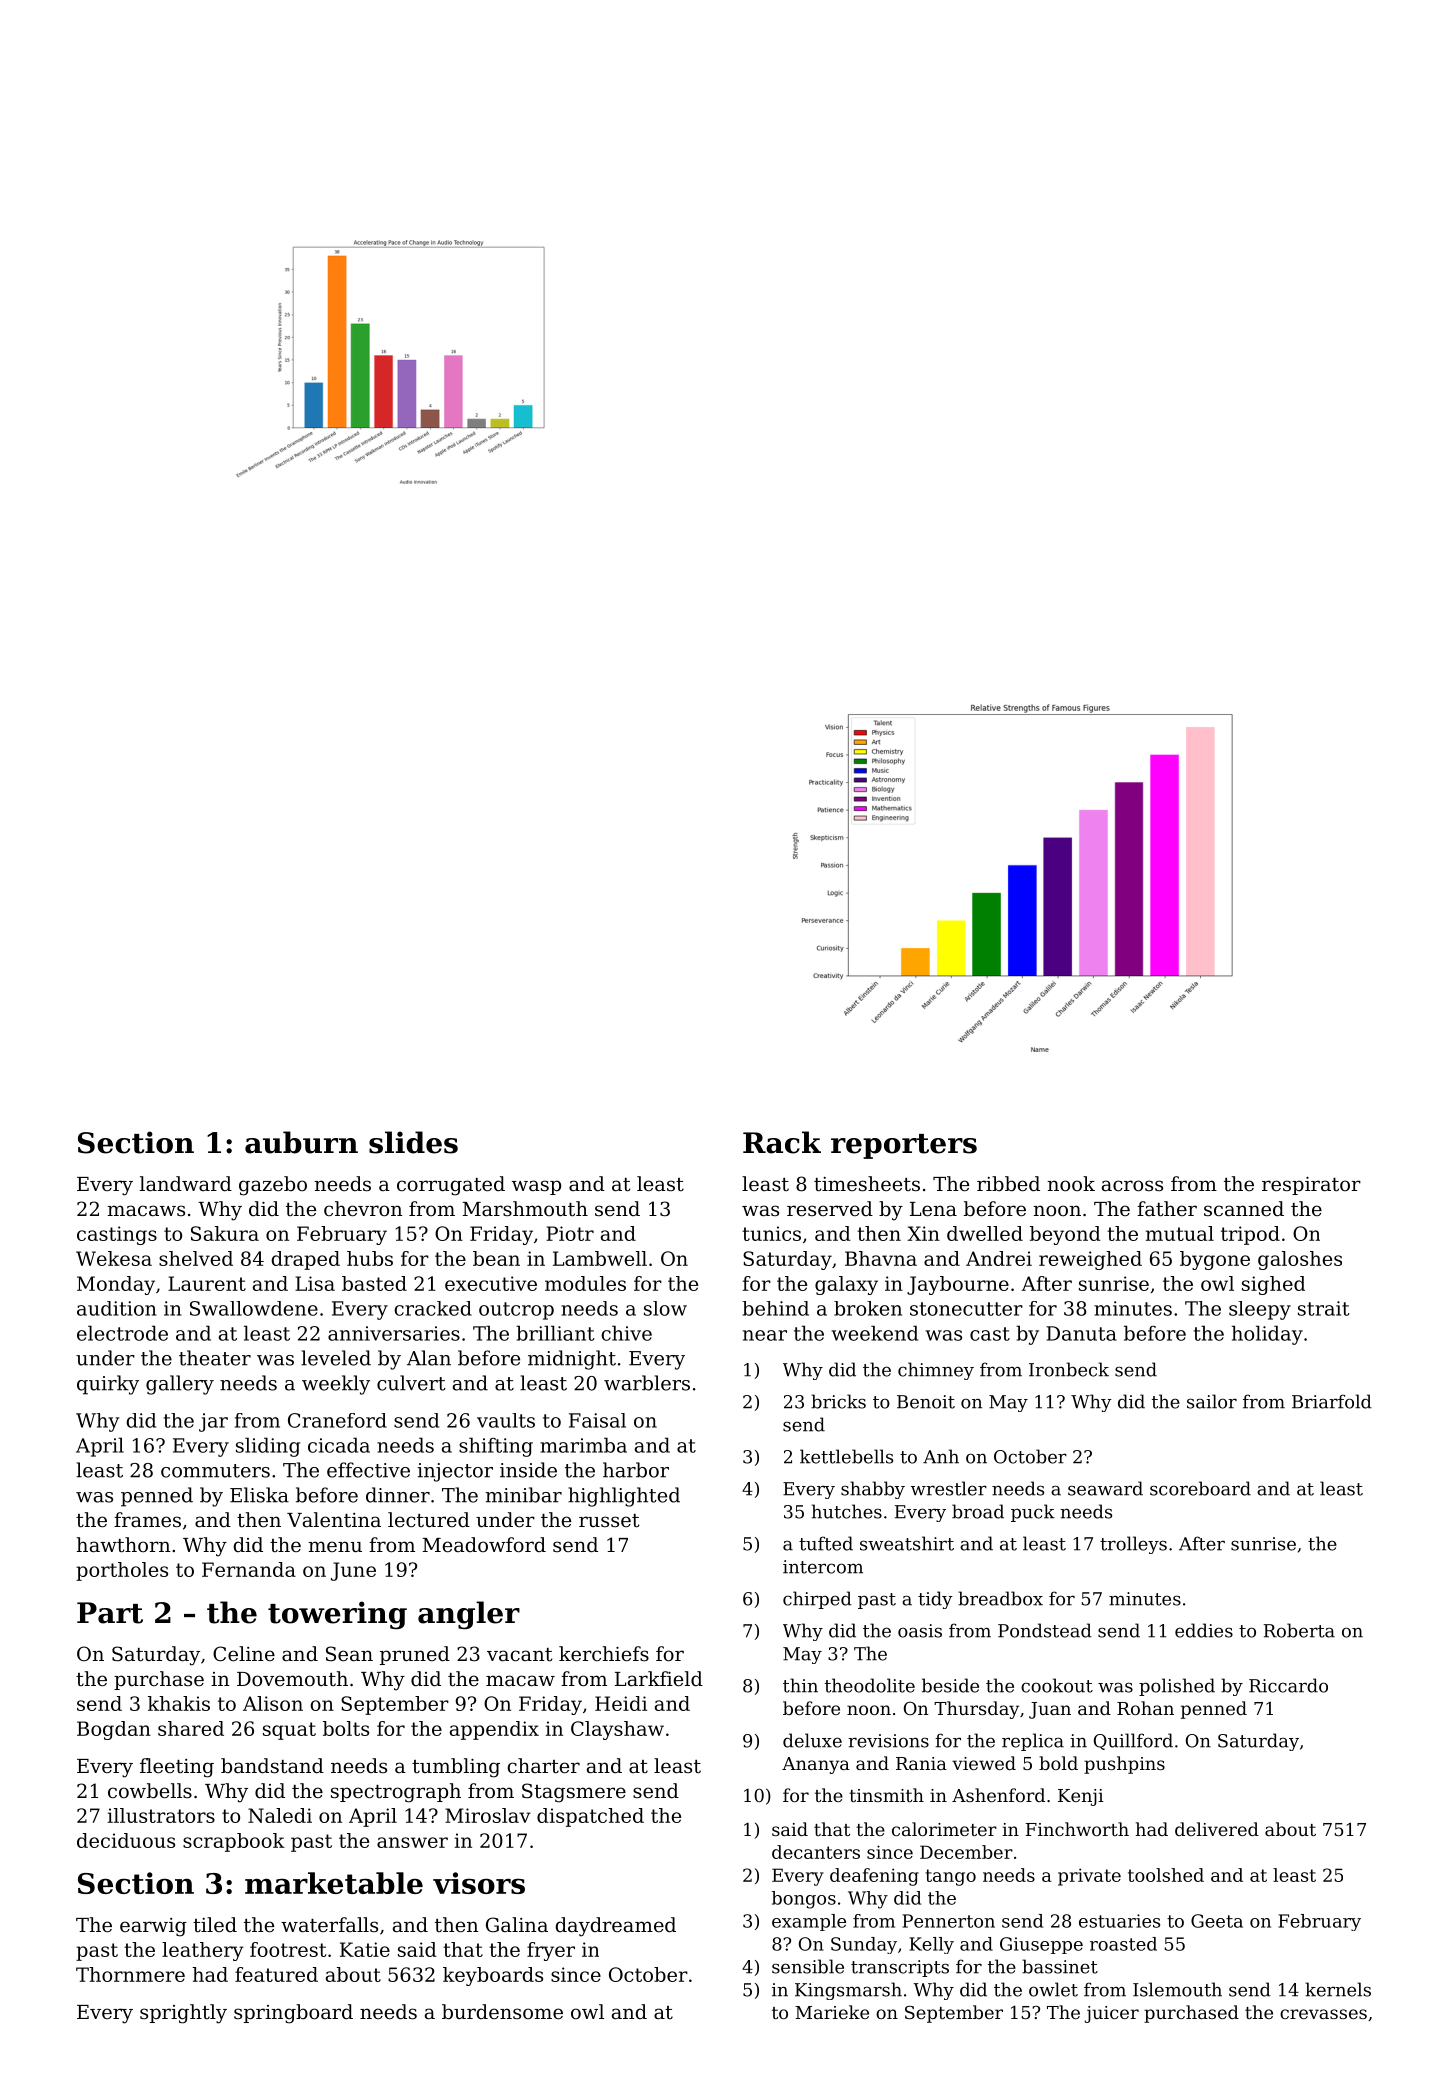 This page has height=2100, width=1450. What do you see at coordinates (1105, 1488) in the page?
I see `seaward` at bounding box center [1105, 1488].
